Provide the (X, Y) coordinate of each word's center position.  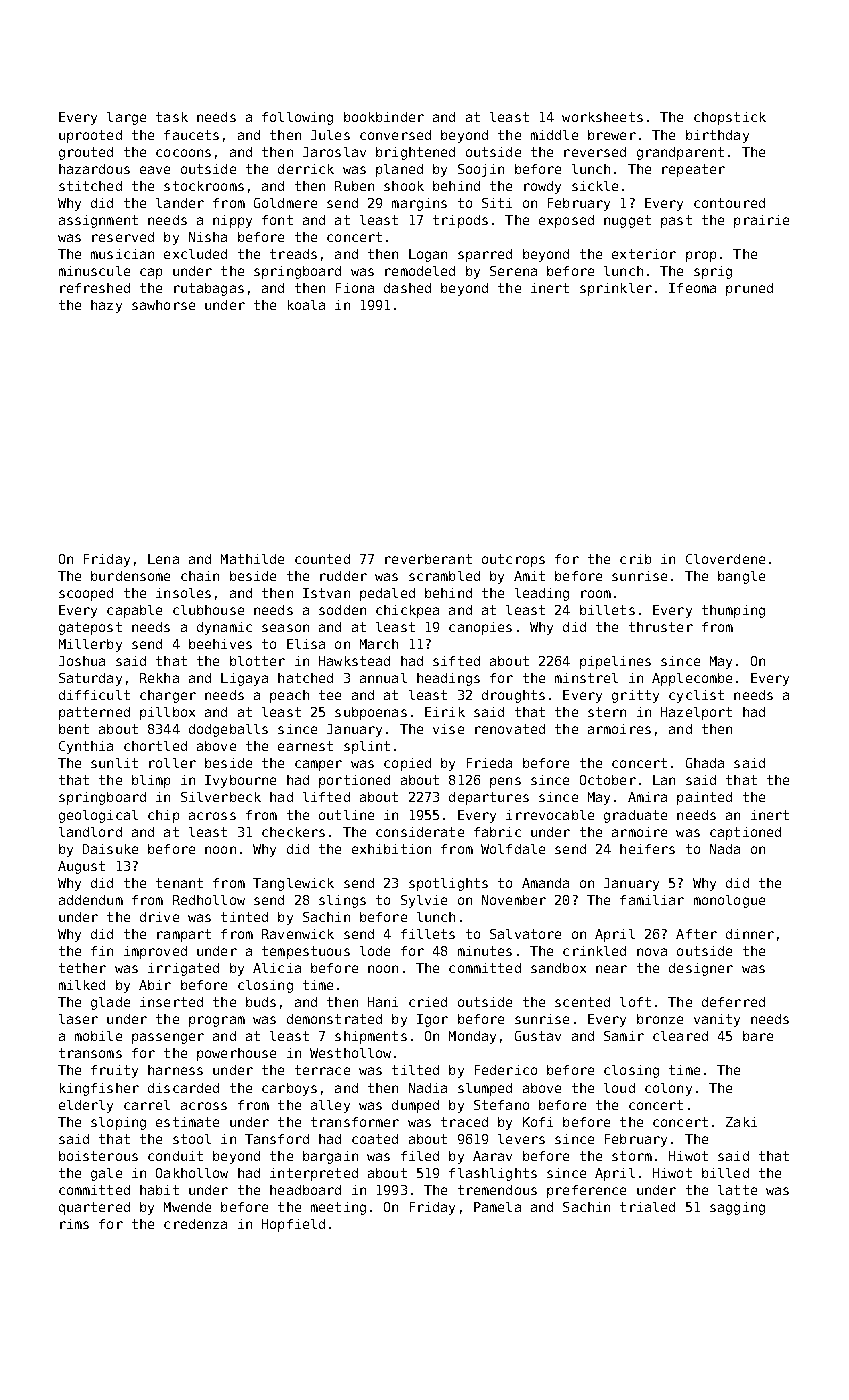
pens (505, 782)
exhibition (391, 849)
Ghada (705, 763)
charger (168, 696)
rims (74, 1224)
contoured (729, 203)
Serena (513, 271)
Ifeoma (692, 288)
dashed (407, 288)
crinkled (594, 951)
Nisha (208, 237)
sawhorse (163, 305)
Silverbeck (221, 797)
